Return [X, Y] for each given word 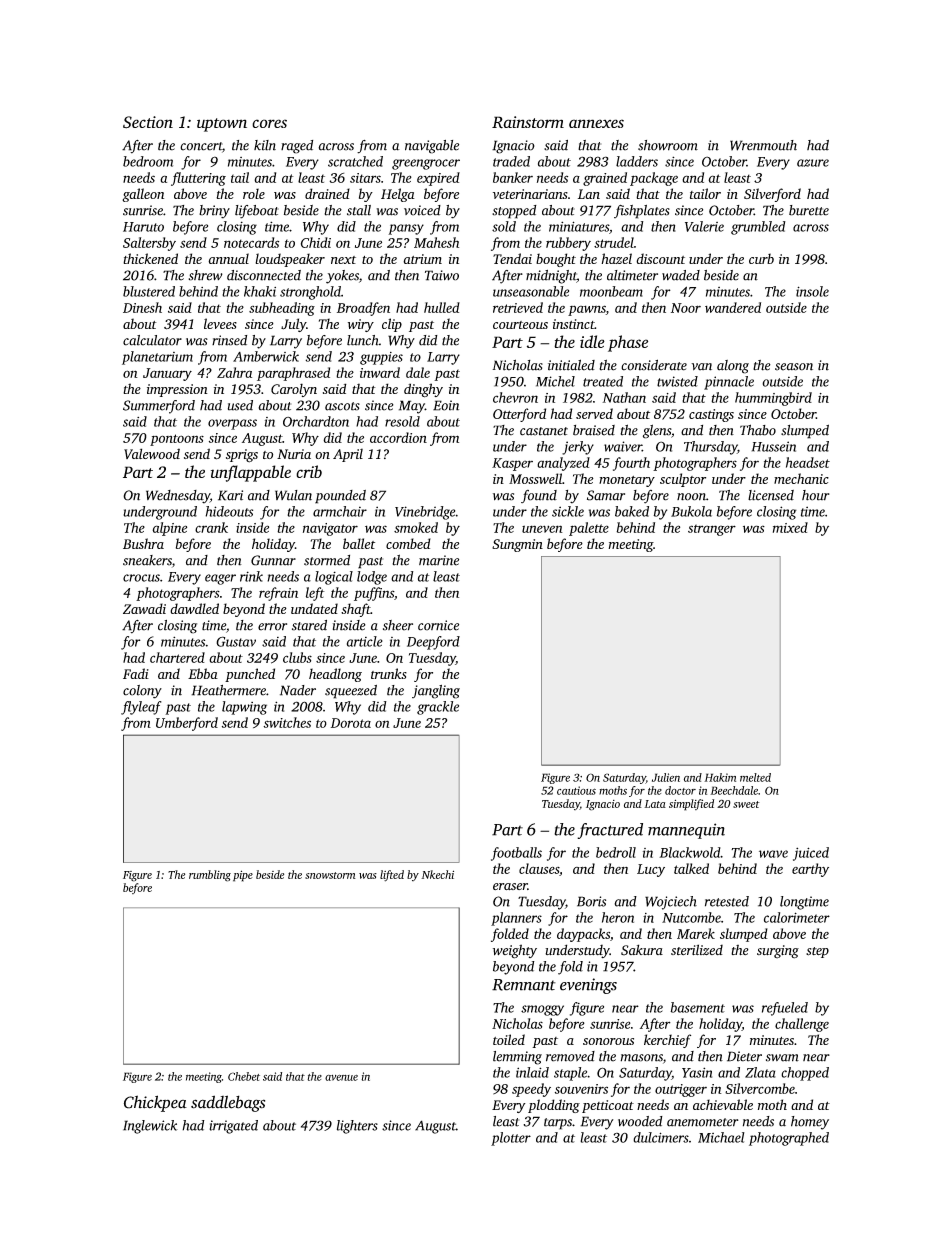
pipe [243, 876]
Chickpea [155, 1103]
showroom [668, 145]
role [254, 193]
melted [755, 777]
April [348, 455]
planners [516, 919]
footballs [516, 854]
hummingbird [773, 399]
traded [511, 161]
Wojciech [671, 903]
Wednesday [178, 497]
